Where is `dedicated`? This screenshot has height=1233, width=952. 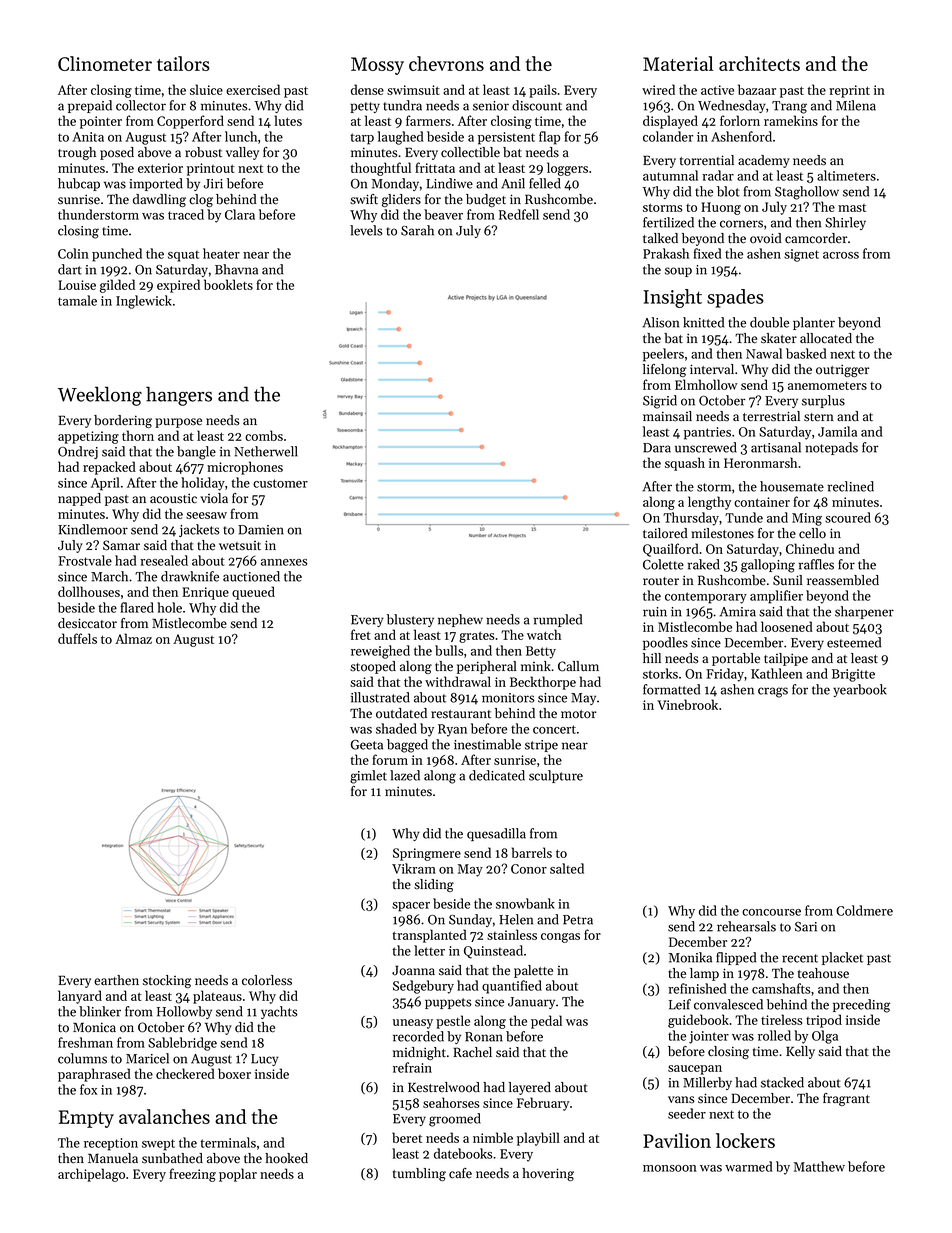
dedicated is located at coordinates (497, 775).
